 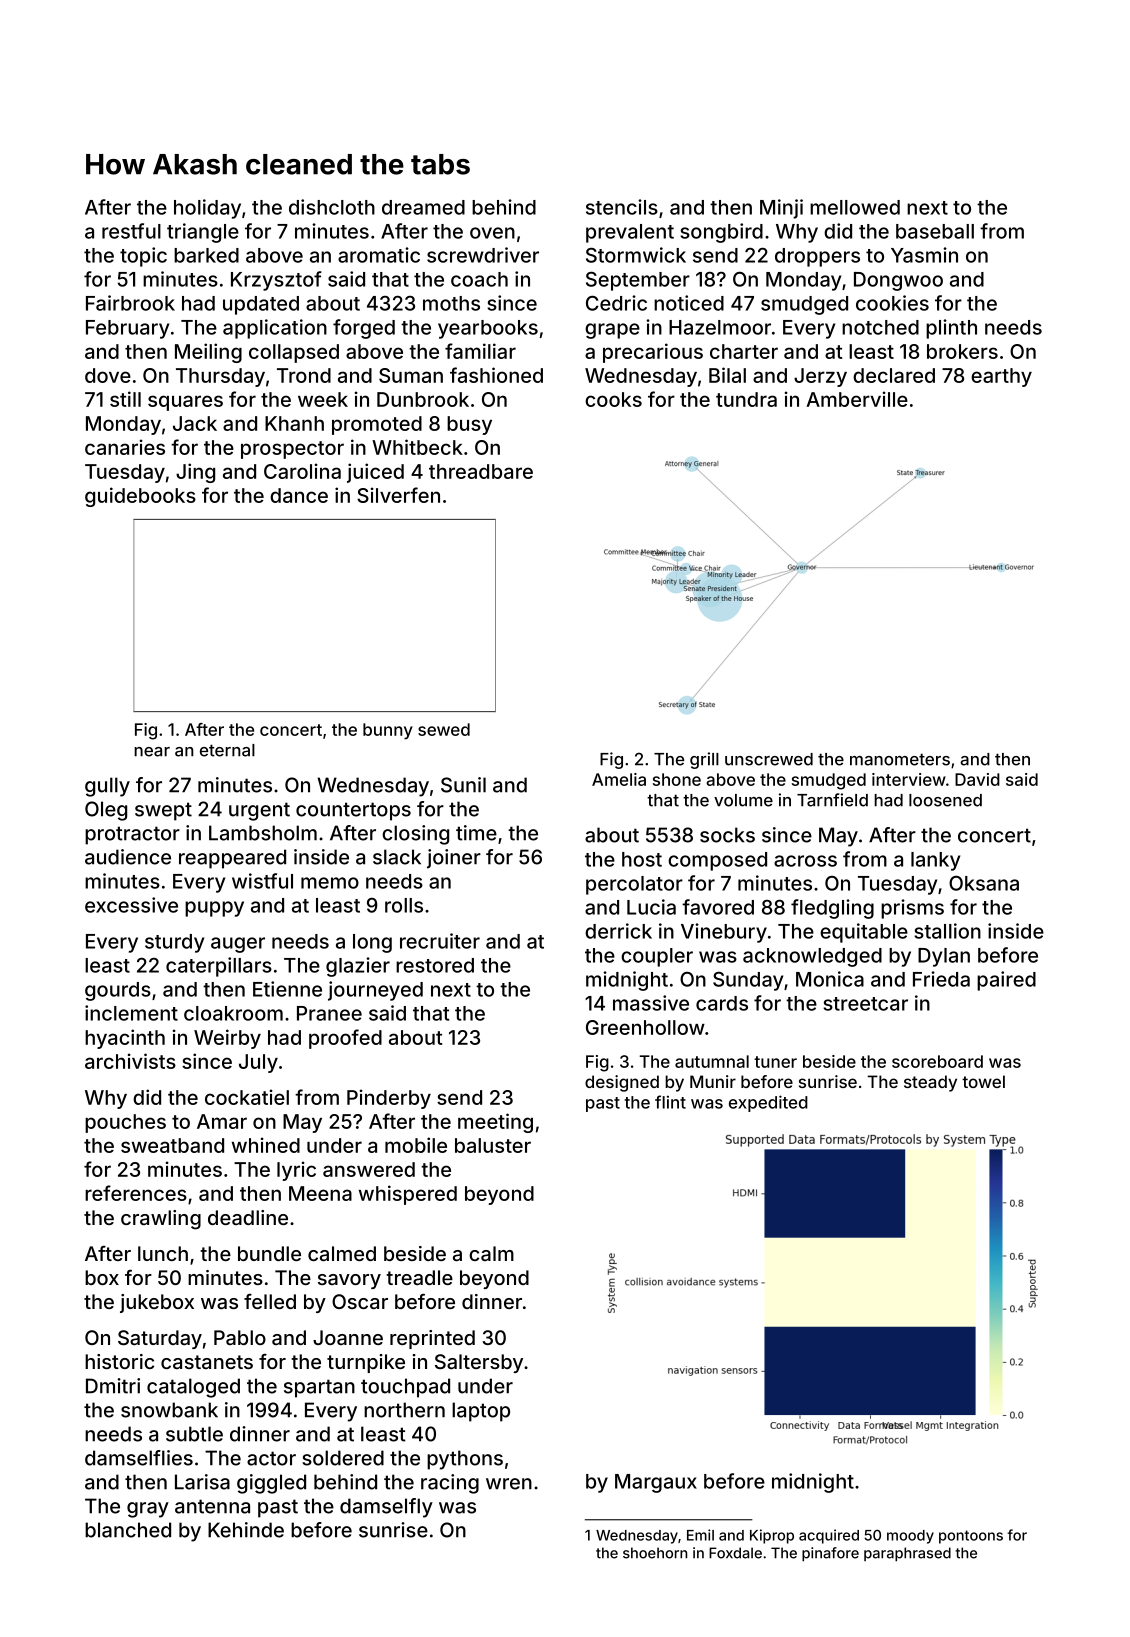 I want to click on guidebooks, so click(x=140, y=497).
